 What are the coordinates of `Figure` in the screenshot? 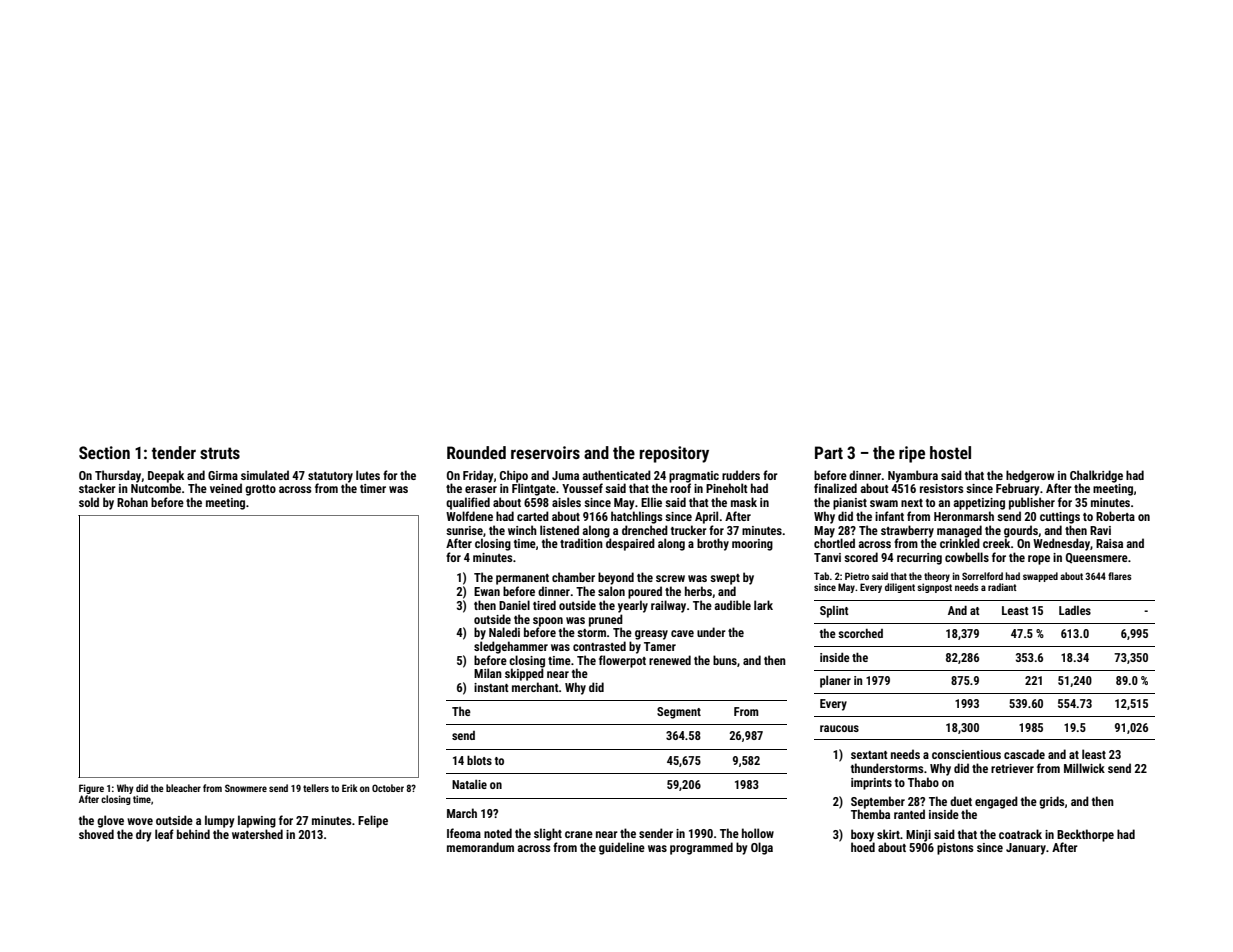 It's located at (91, 789).
